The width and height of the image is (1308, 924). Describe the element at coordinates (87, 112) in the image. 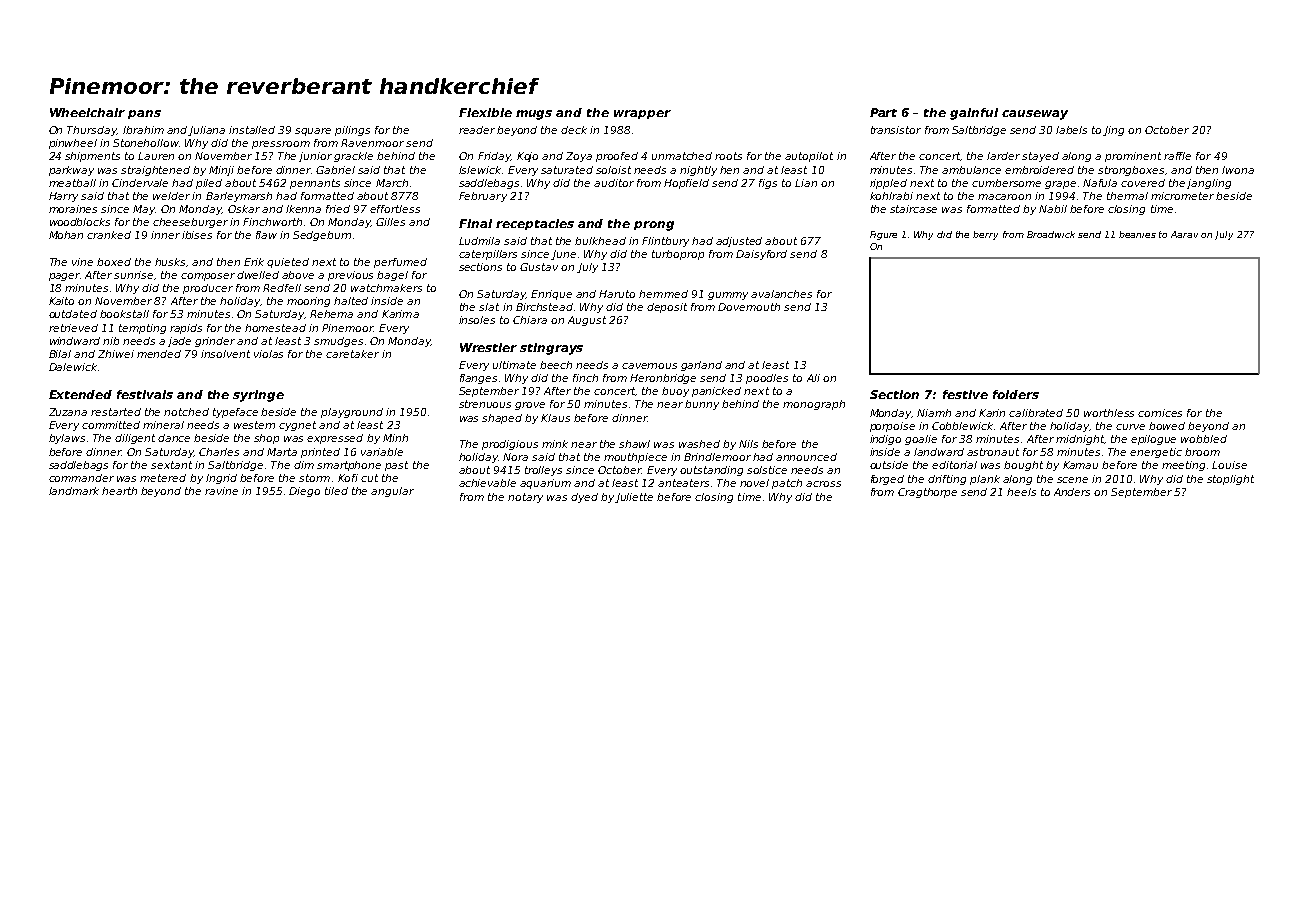

I see `Wheelchair` at that location.
